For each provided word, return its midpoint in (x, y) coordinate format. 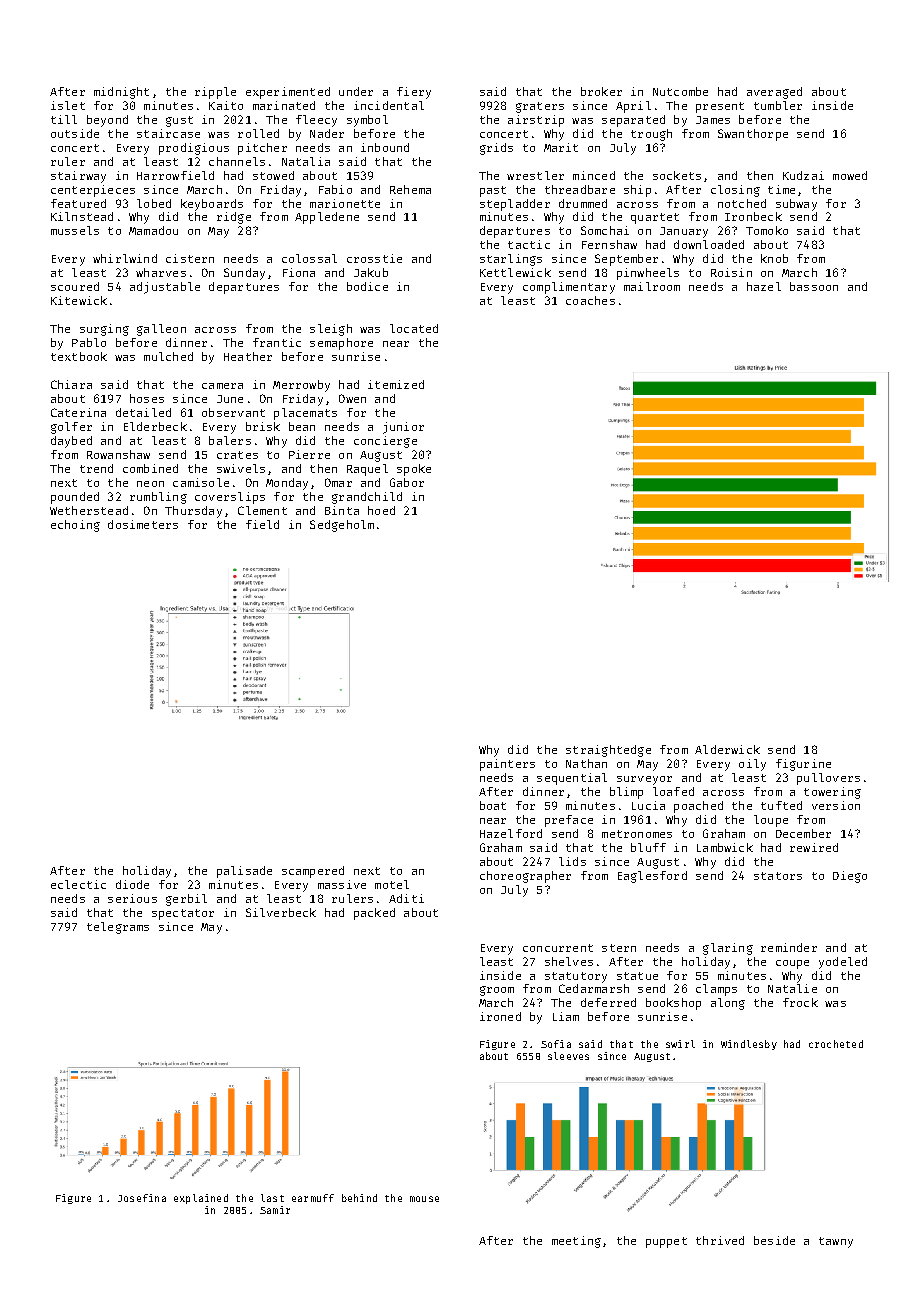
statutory (576, 977)
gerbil (186, 900)
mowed (850, 175)
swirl (680, 1044)
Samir (275, 1210)
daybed (71, 442)
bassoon (814, 286)
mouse (424, 1199)
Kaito (226, 105)
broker (601, 91)
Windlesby (749, 1045)
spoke (414, 470)
